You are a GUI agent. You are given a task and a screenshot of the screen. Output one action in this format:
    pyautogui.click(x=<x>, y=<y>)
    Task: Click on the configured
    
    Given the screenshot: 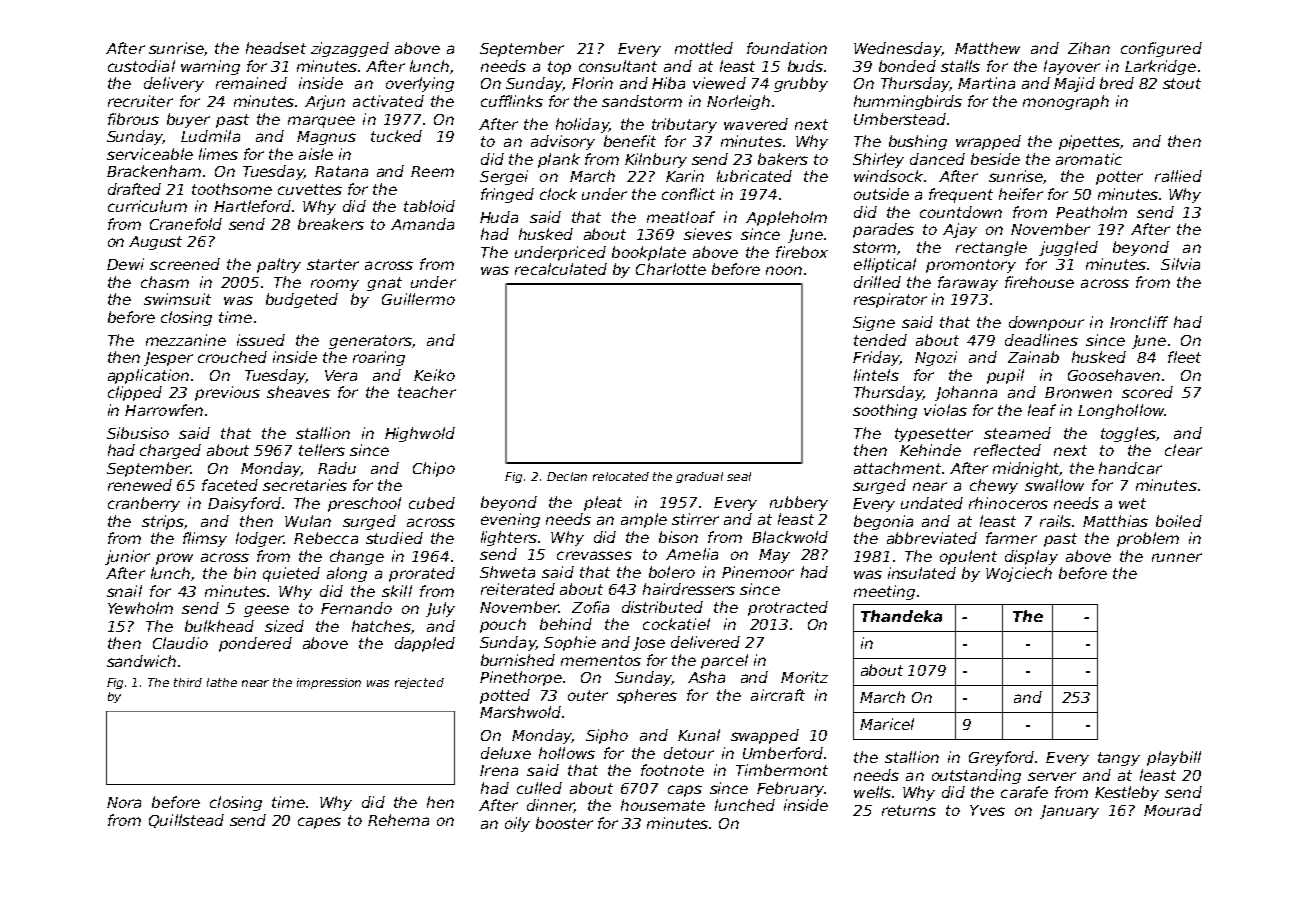 What is the action you would take?
    pyautogui.click(x=1161, y=49)
